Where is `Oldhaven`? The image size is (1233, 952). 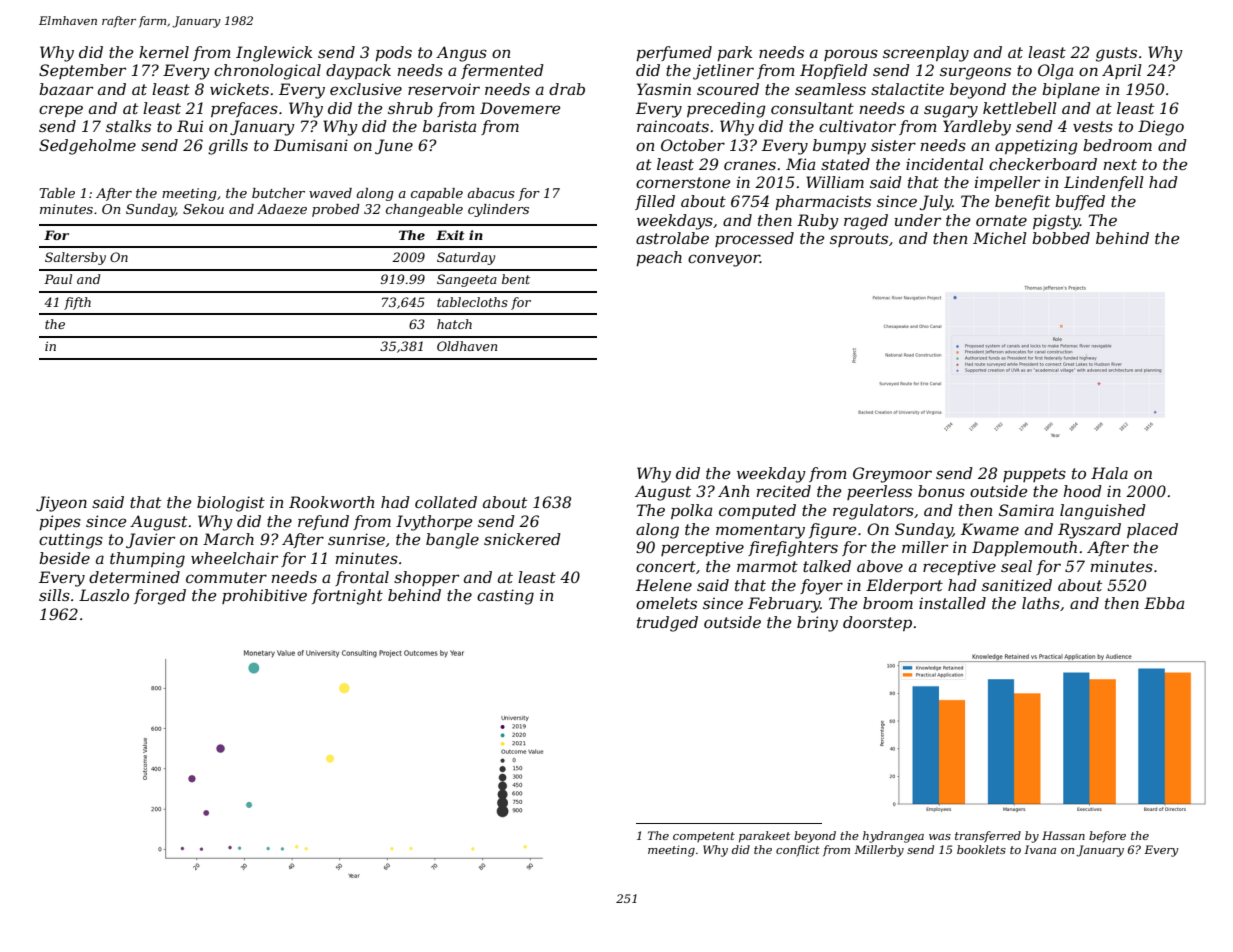
Oldhaven is located at coordinates (467, 346).
